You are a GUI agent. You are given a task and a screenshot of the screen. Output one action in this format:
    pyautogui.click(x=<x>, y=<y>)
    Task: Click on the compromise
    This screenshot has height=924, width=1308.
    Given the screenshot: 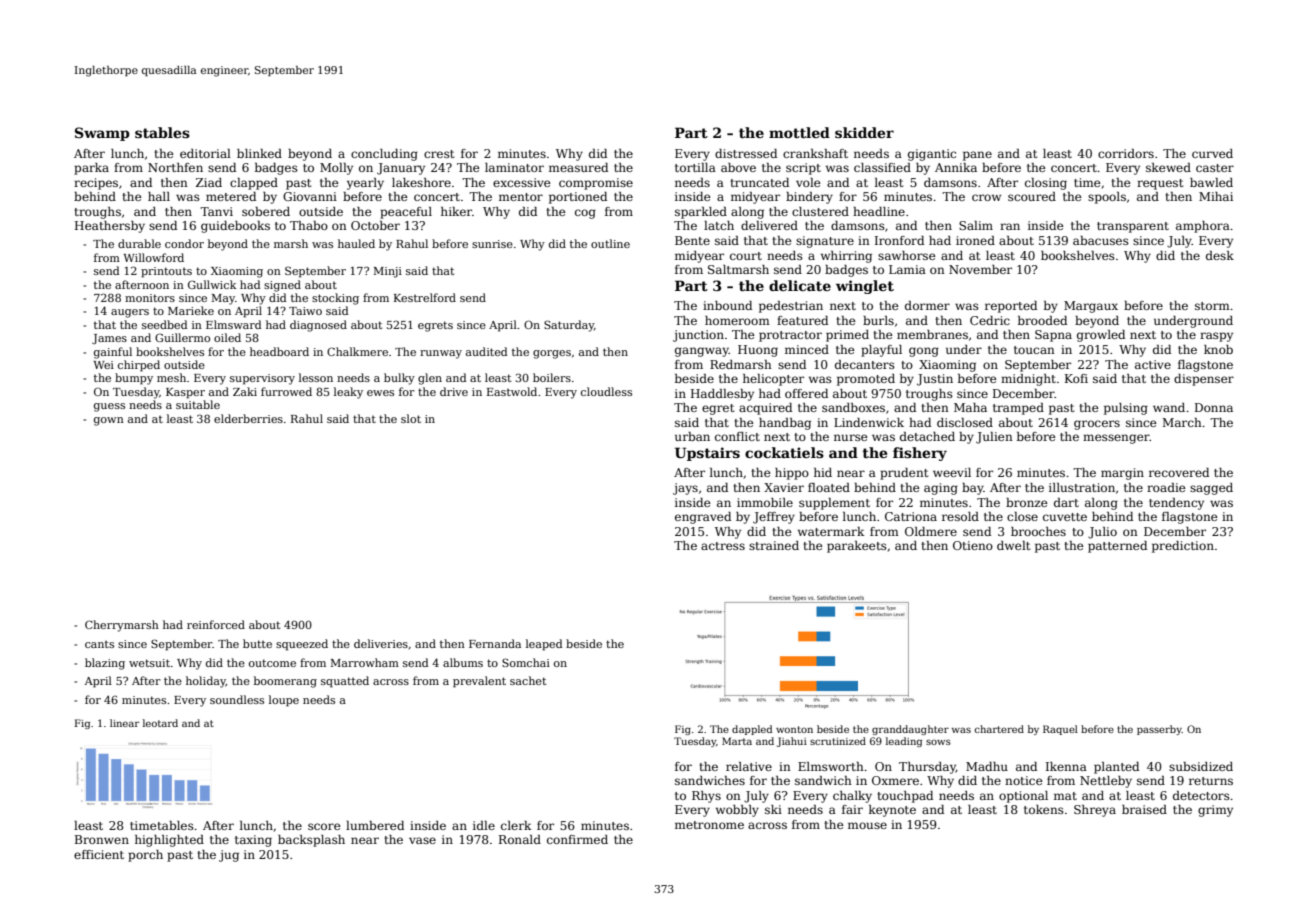 What is the action you would take?
    pyautogui.click(x=596, y=184)
